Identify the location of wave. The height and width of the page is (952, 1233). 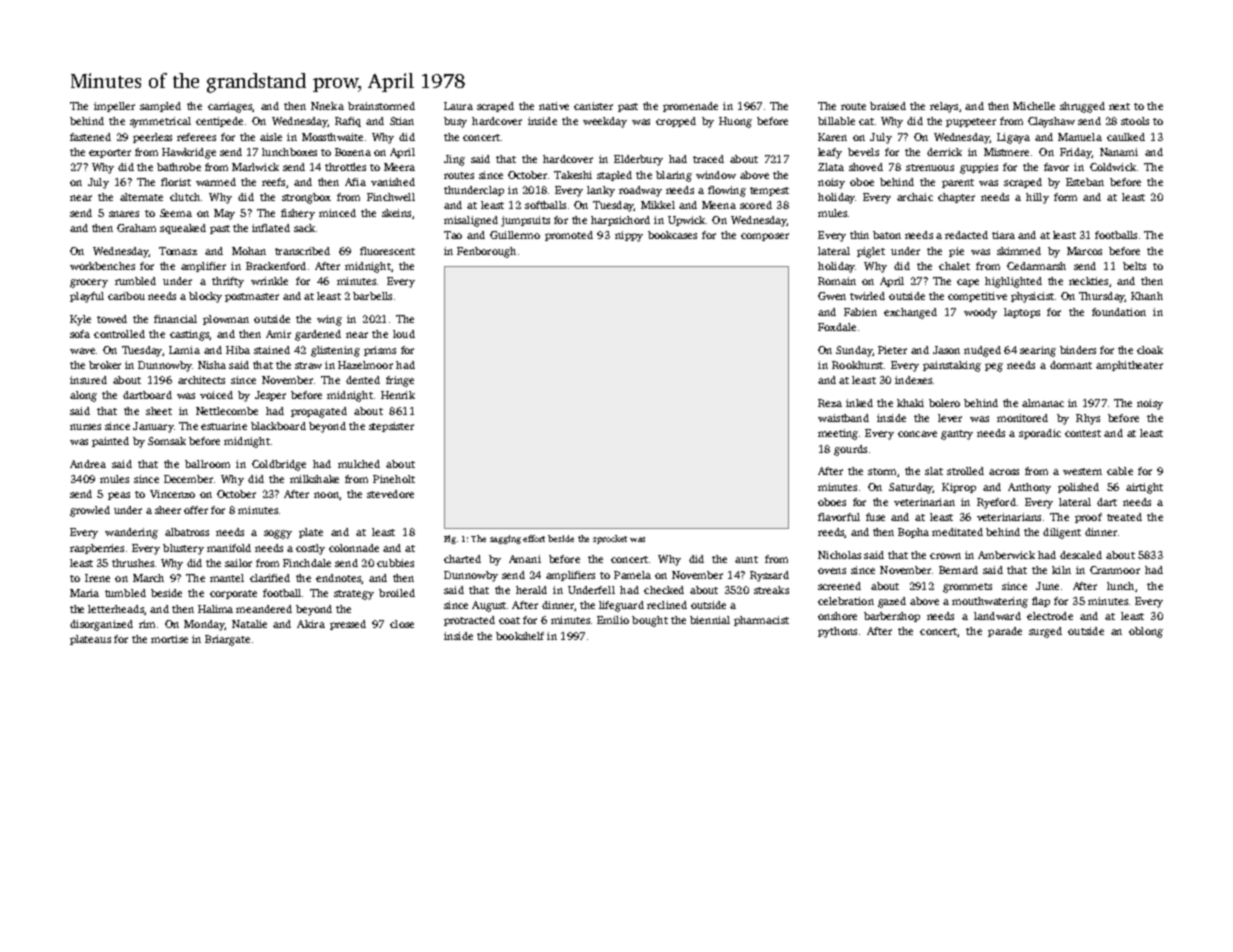
(82, 351).
